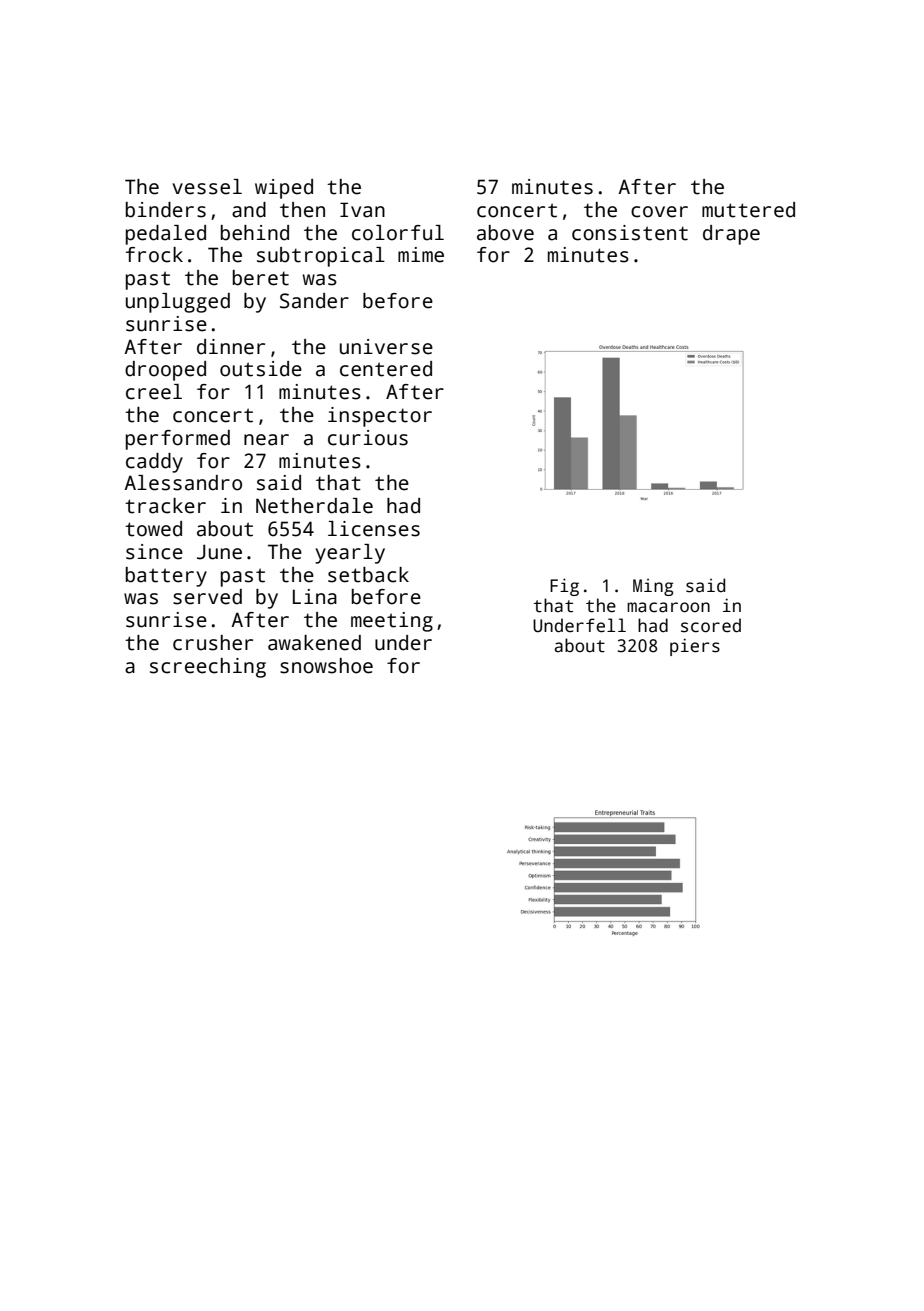 The image size is (924, 1311). I want to click on caddy, so click(154, 463).
